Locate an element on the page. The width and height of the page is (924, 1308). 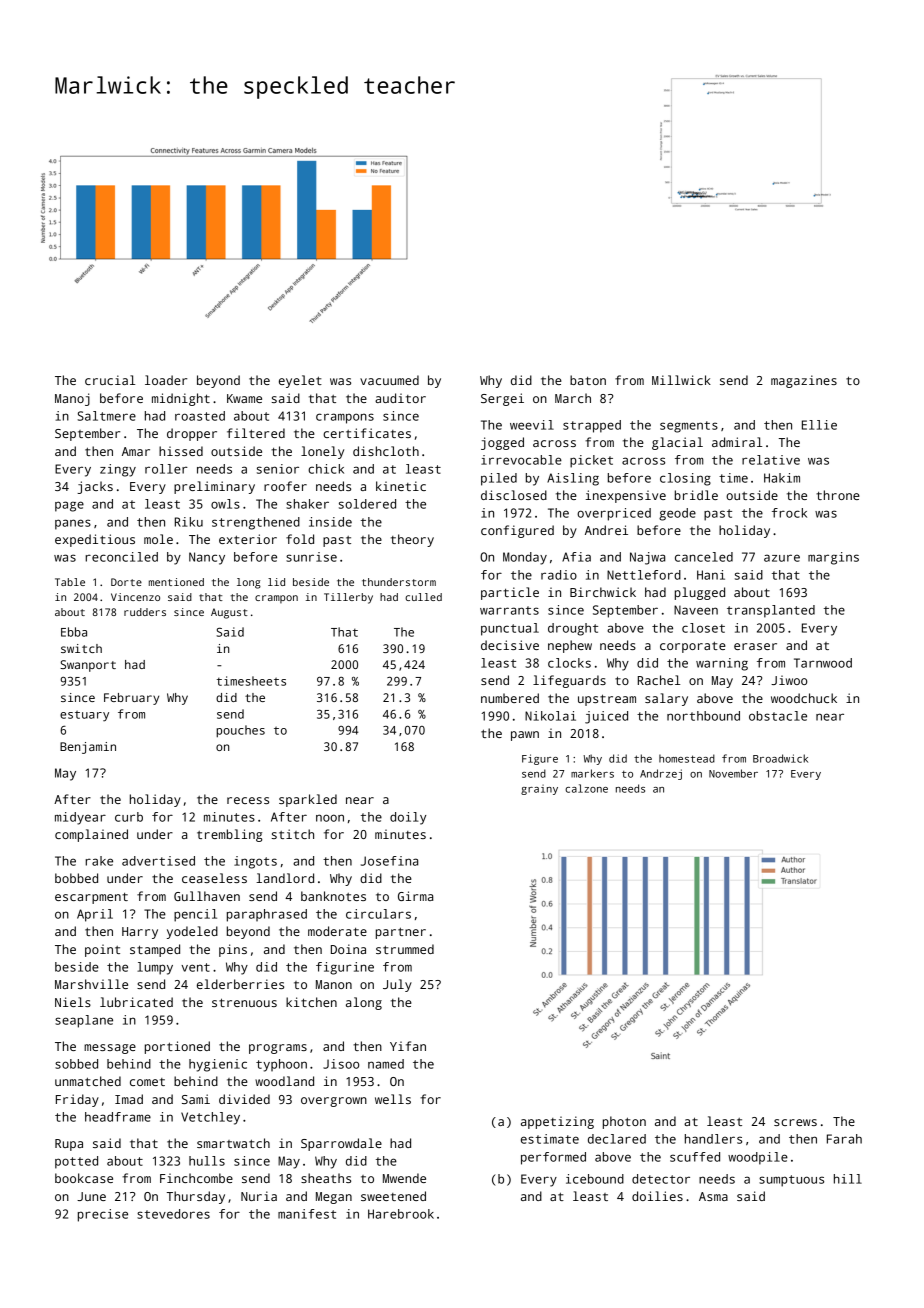
jacks is located at coordinates (95, 487).
